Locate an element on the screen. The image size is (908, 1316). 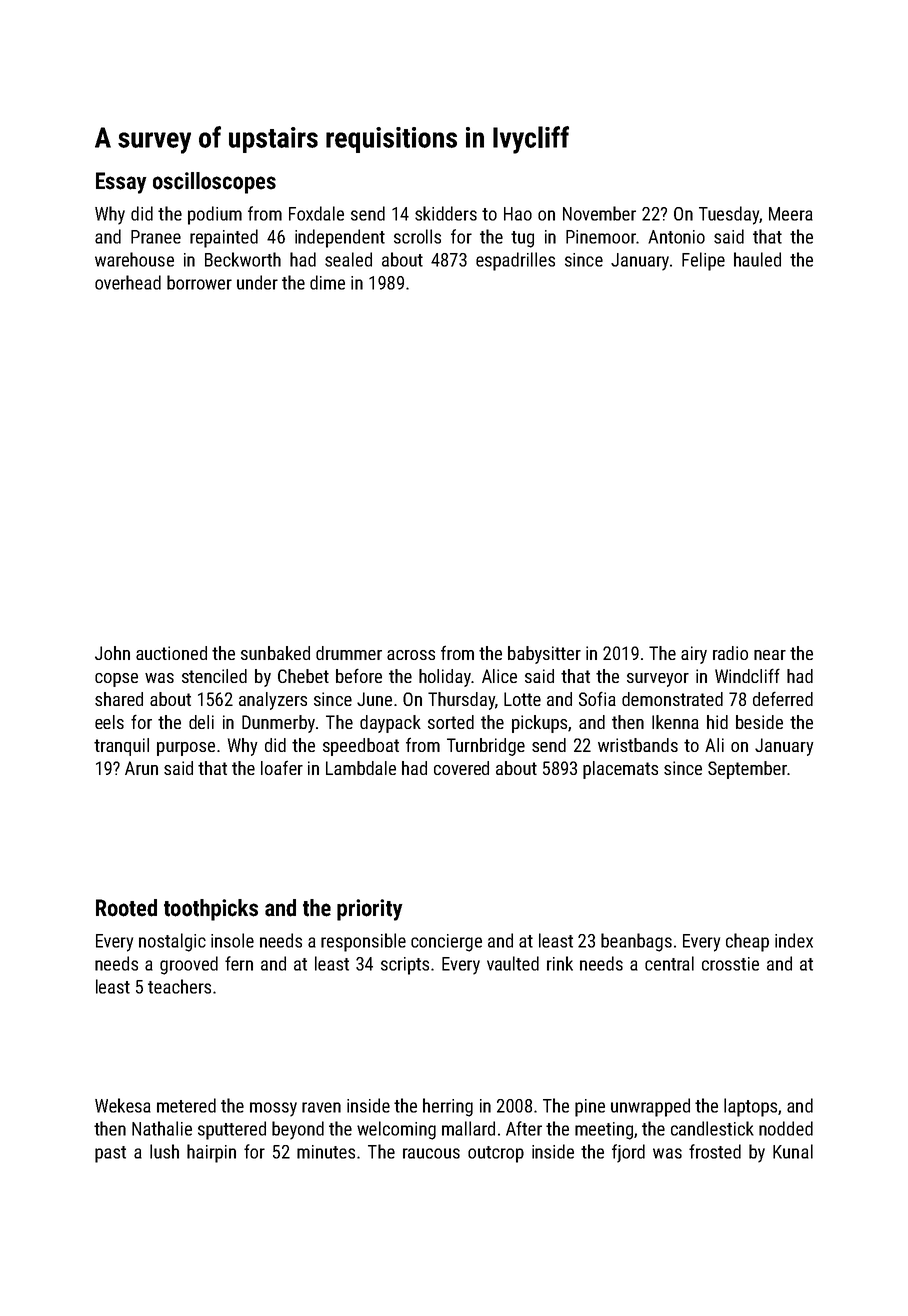
vaulted is located at coordinates (513, 963).
